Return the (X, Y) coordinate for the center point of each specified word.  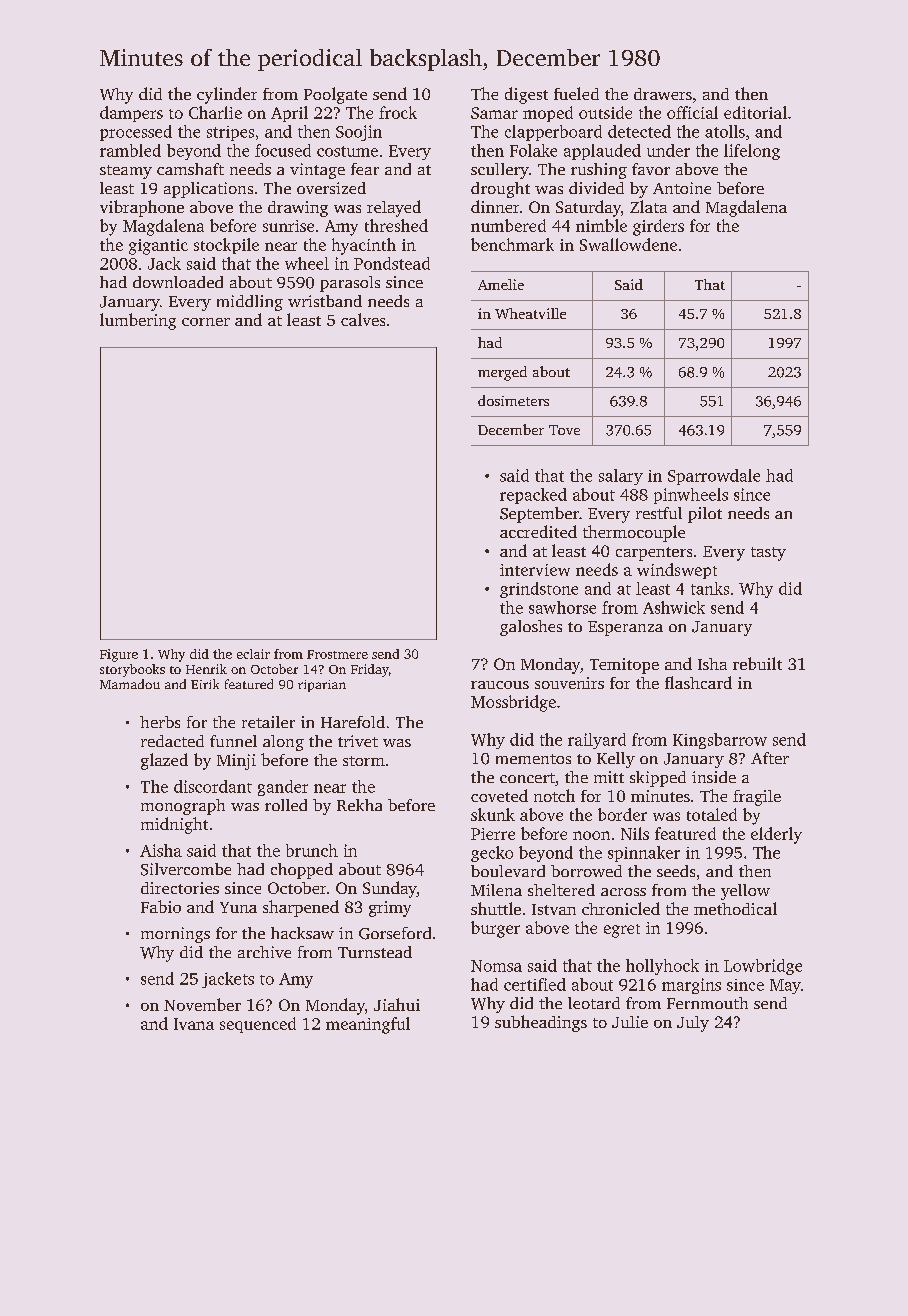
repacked (533, 496)
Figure (119, 655)
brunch (312, 850)
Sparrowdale (714, 477)
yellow (745, 892)
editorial (755, 112)
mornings (175, 935)
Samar (494, 113)
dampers (131, 114)
